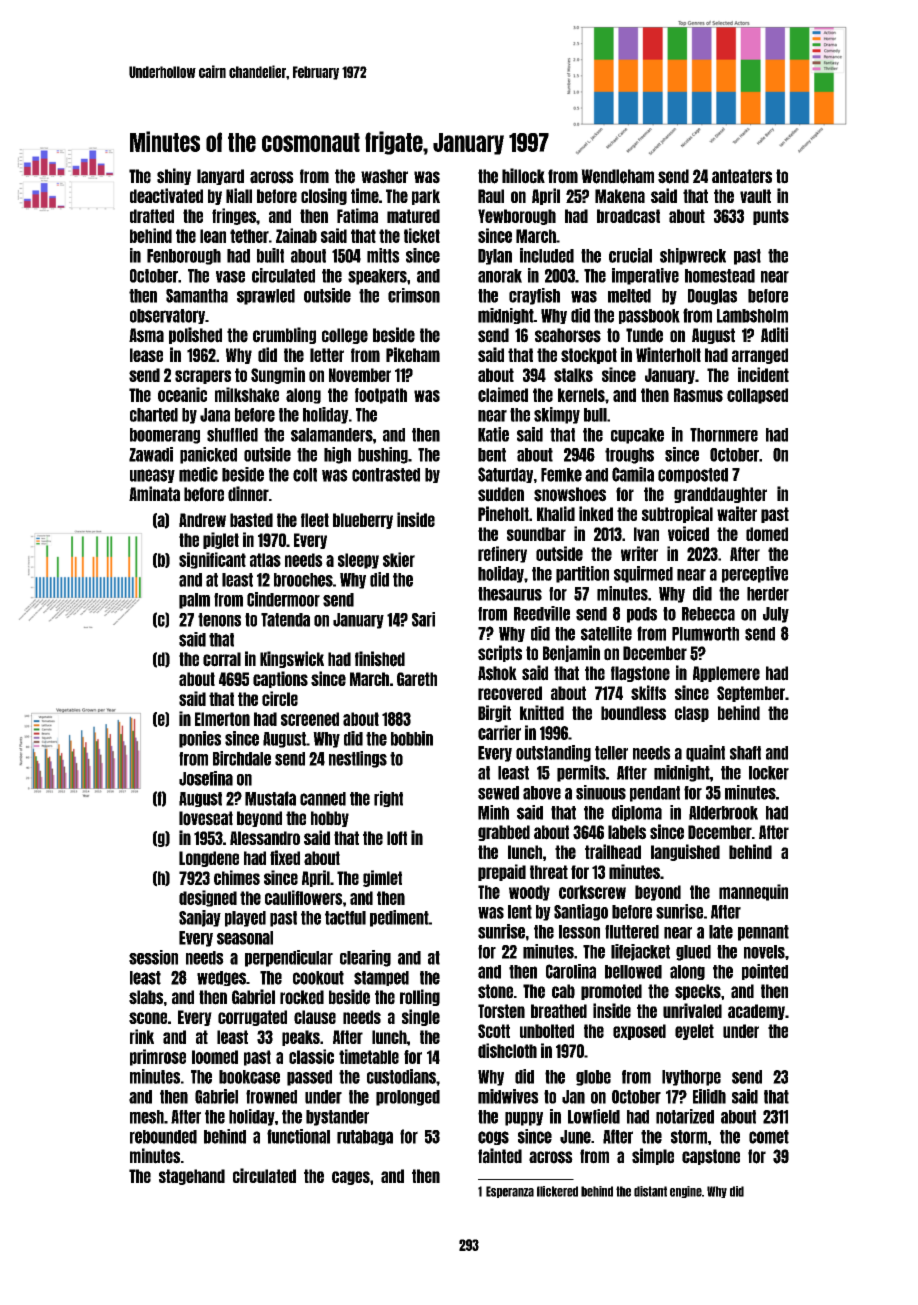 The height and width of the screenshot is (1305, 918). I want to click on domed, so click(767, 534).
